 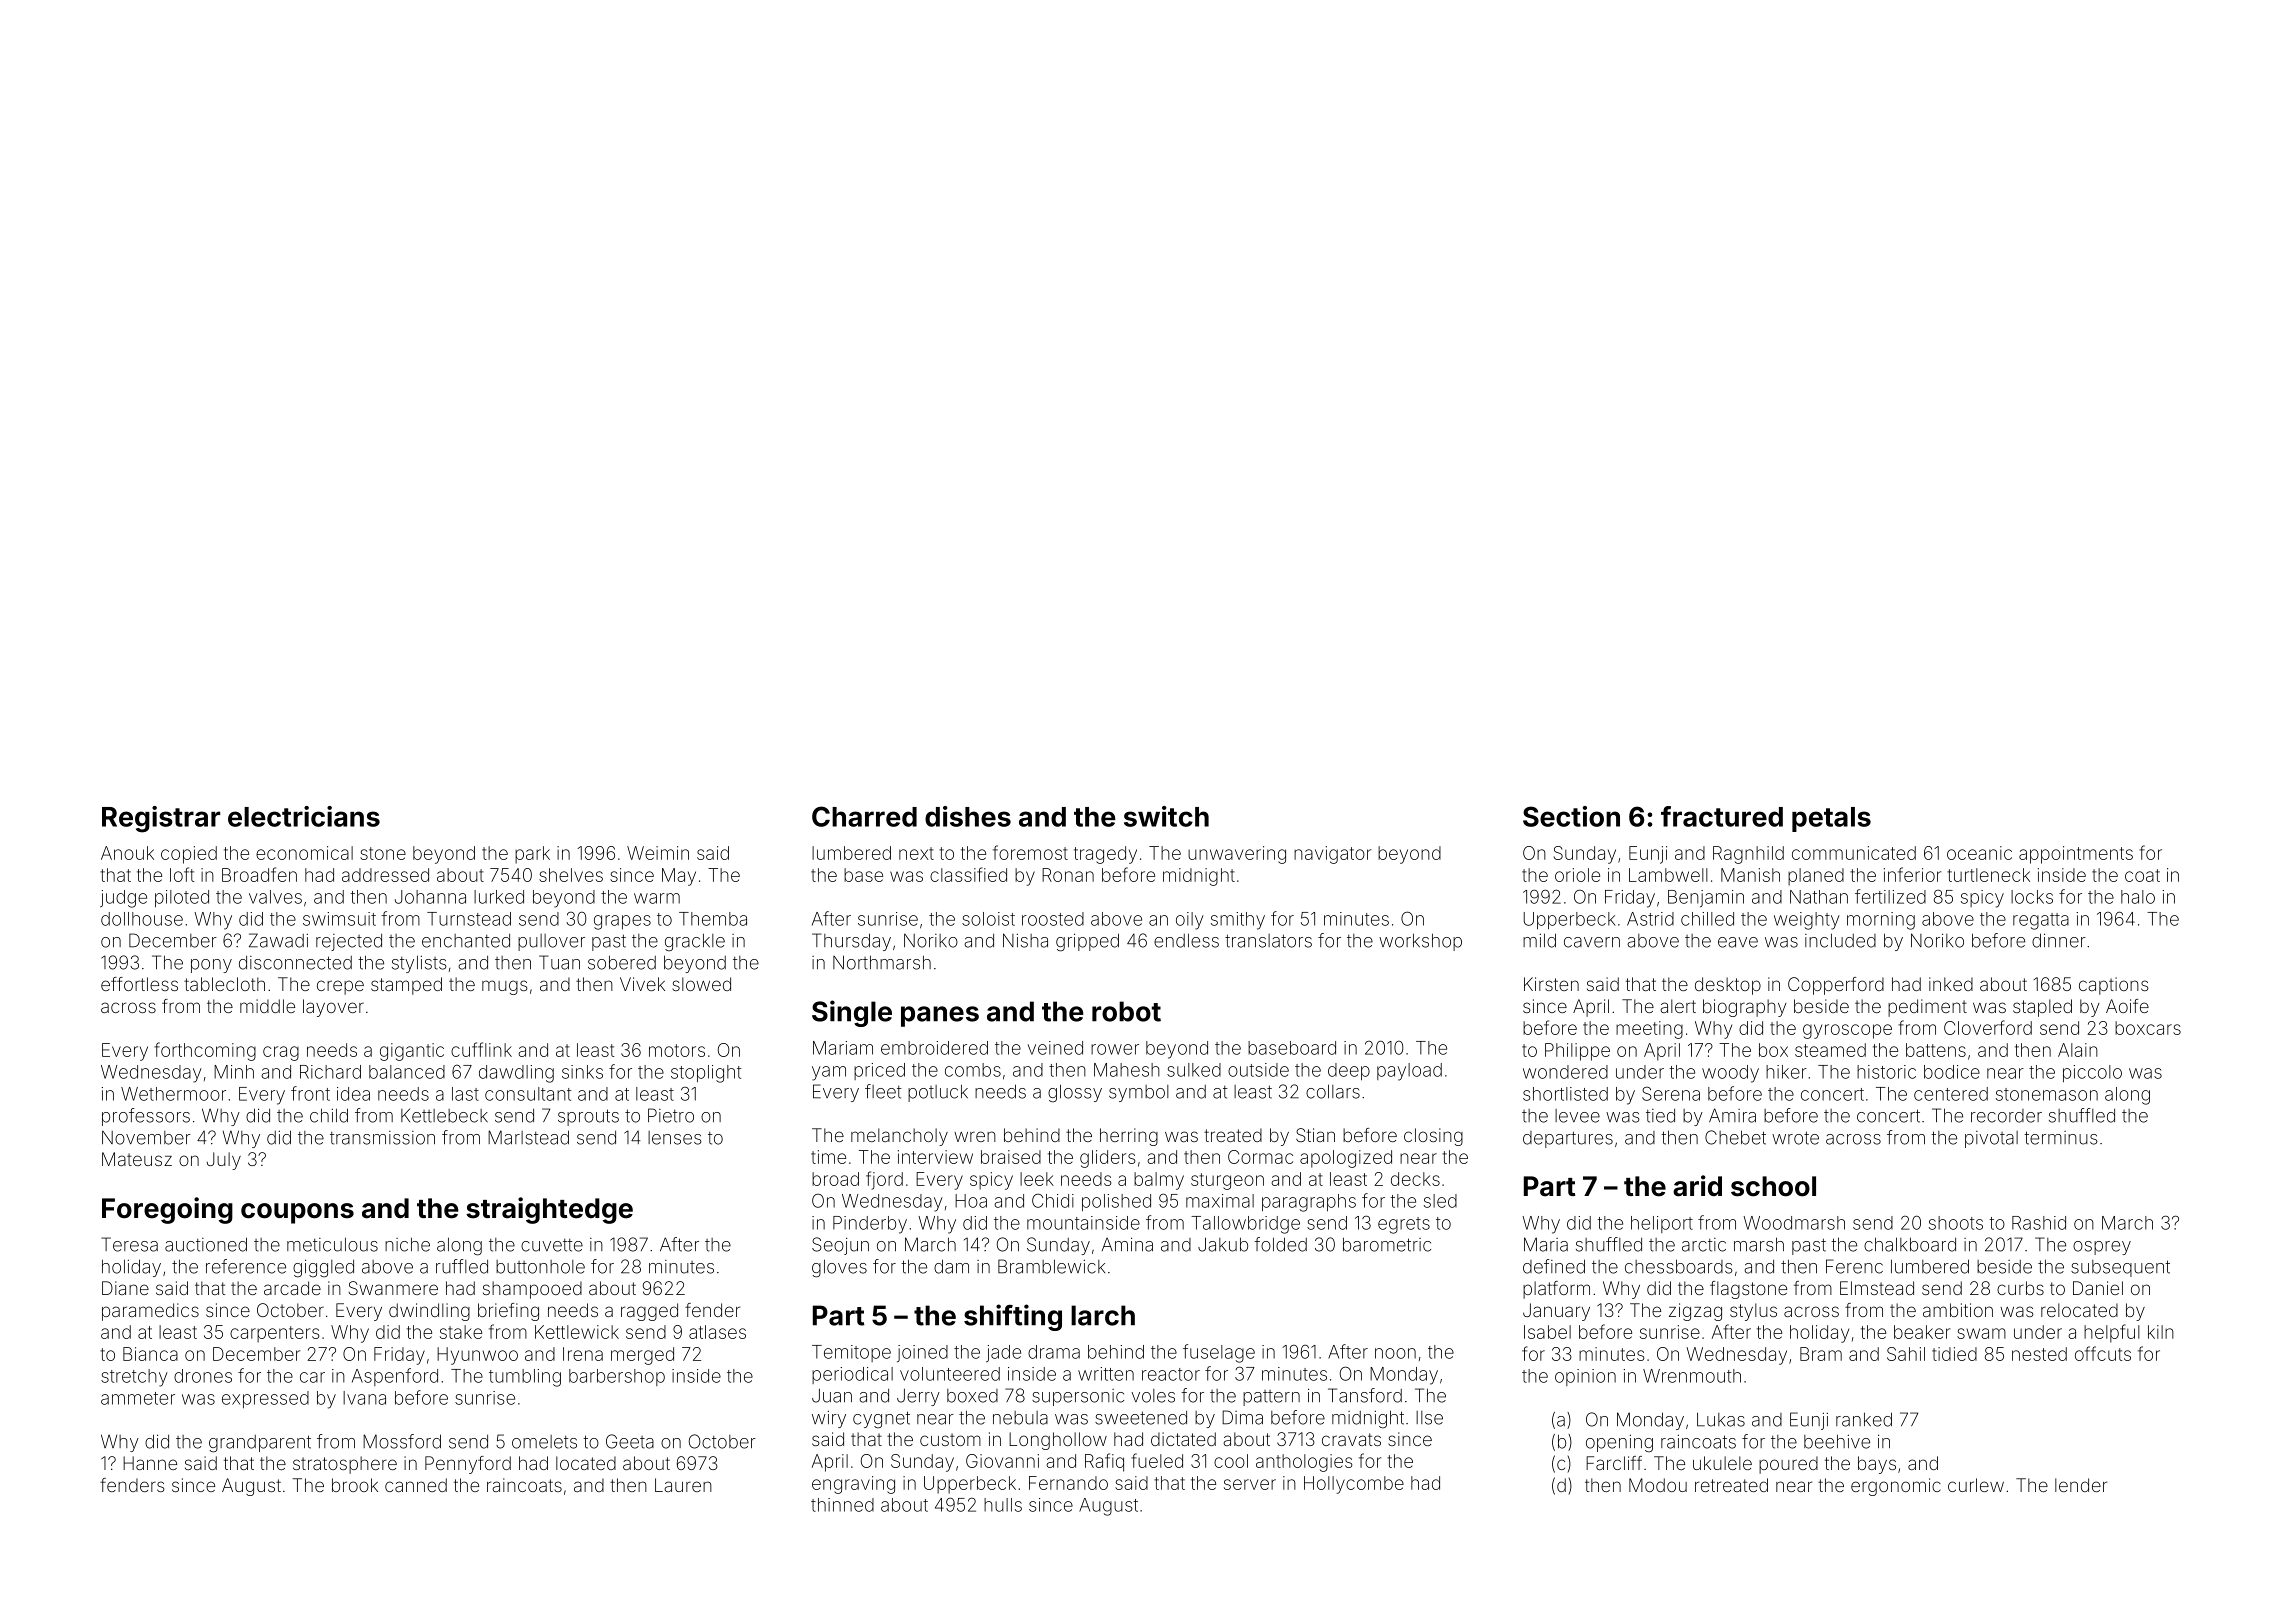 What do you see at coordinates (2102, 1248) in the image?
I see `osprey` at bounding box center [2102, 1248].
